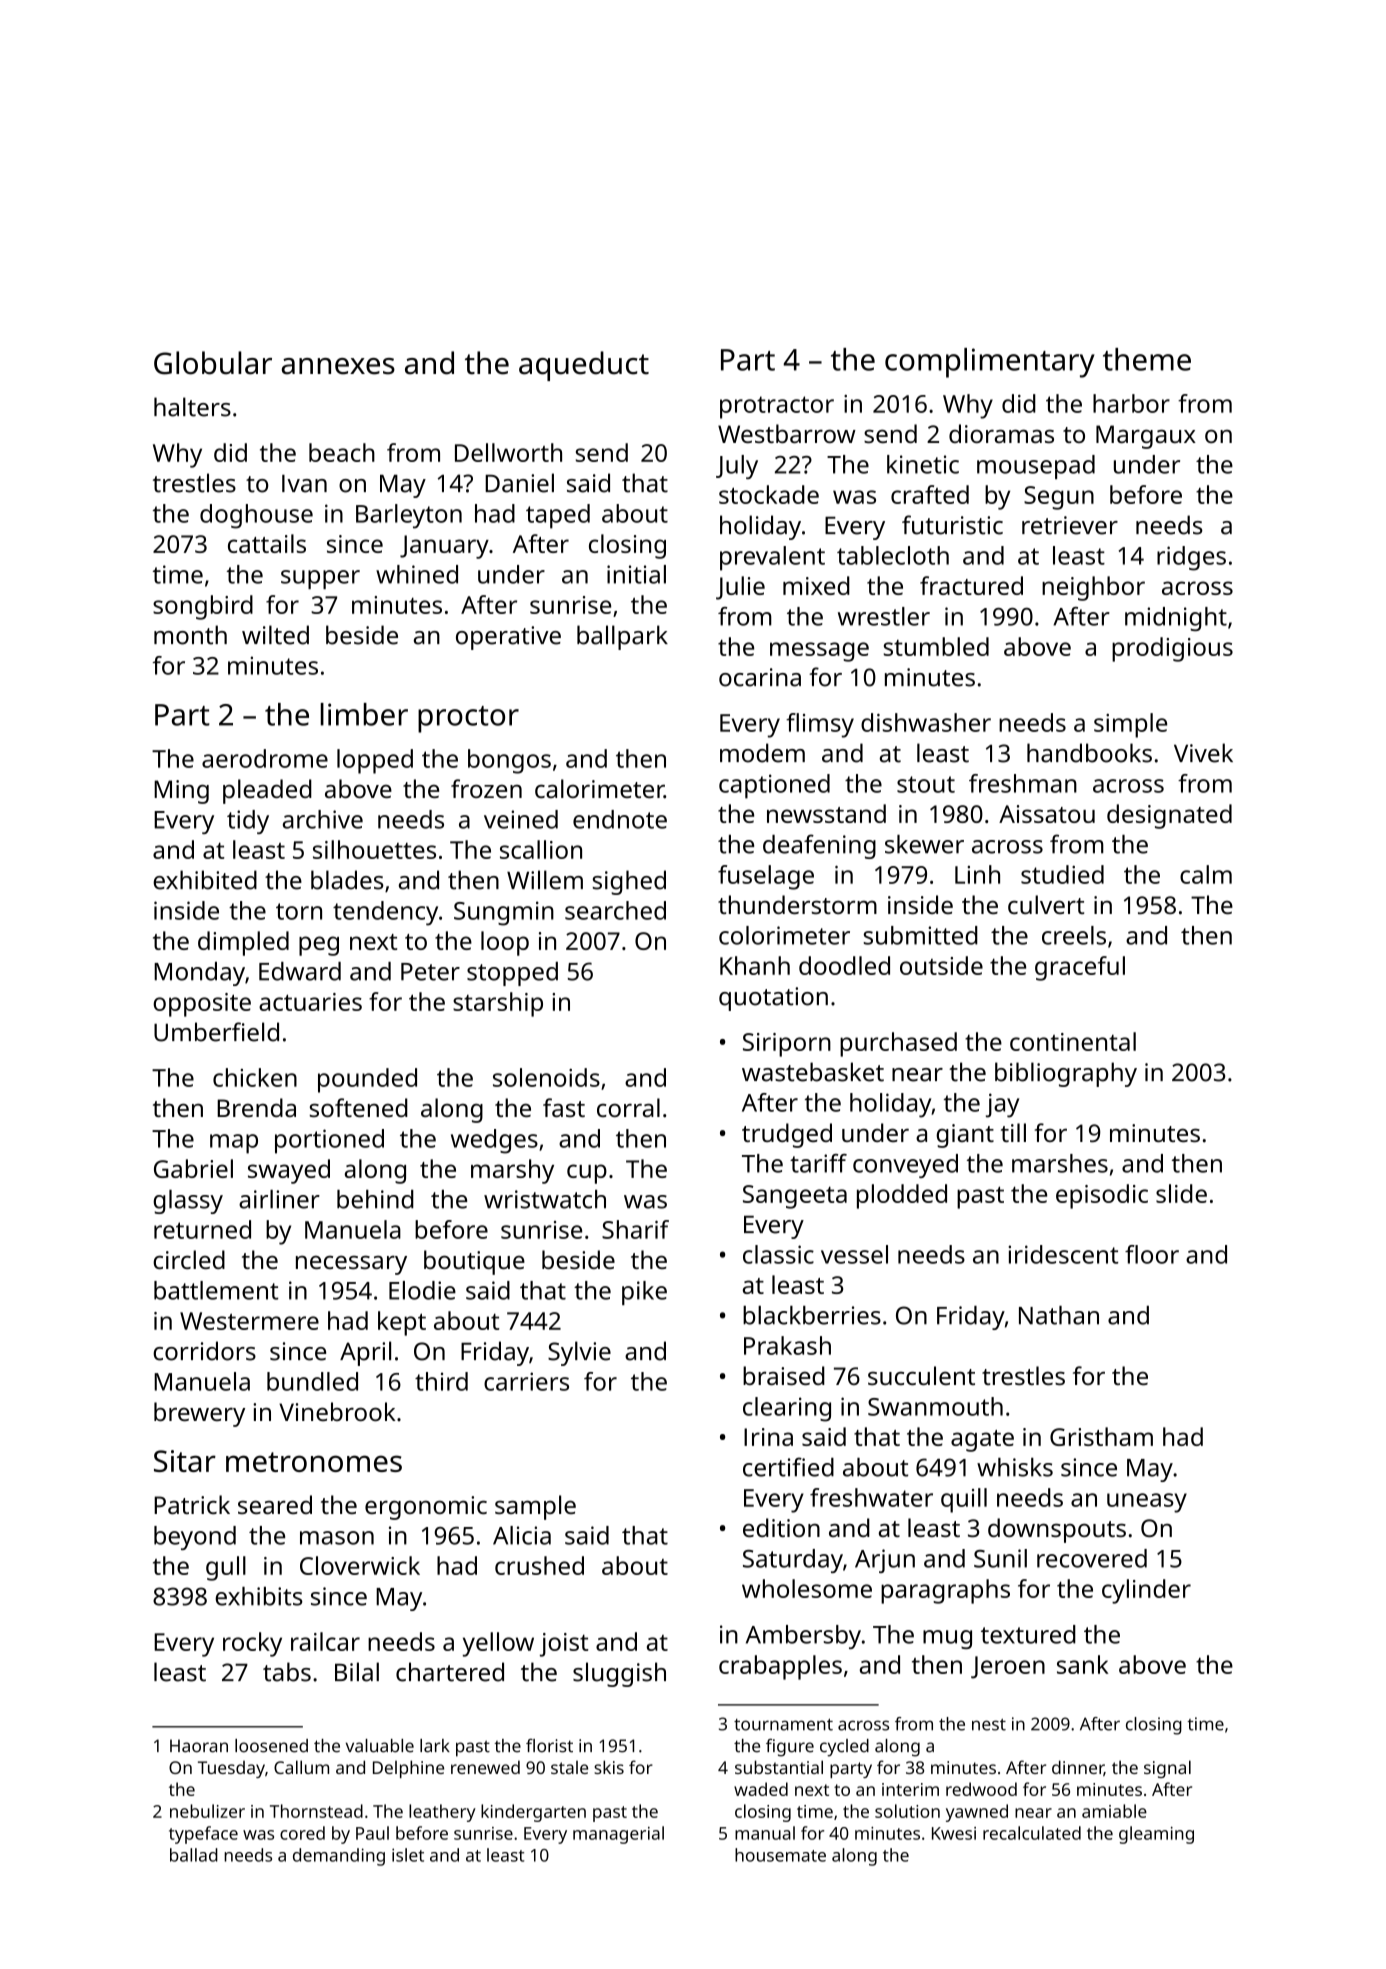 The width and height of the image is (1386, 1969). Describe the element at coordinates (788, 1467) in the image. I see `certified` at that location.
